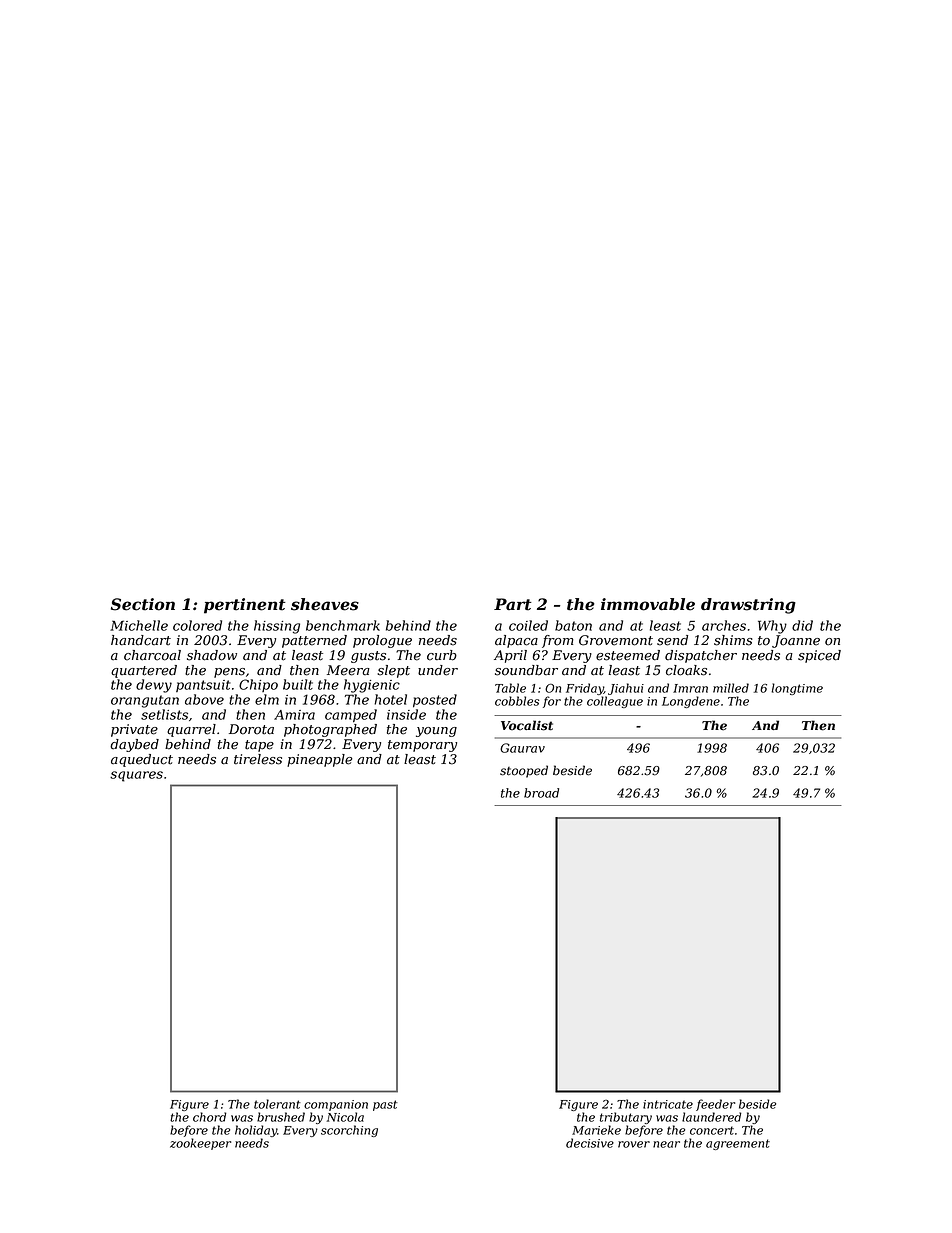  I want to click on charcoal, so click(152, 655).
